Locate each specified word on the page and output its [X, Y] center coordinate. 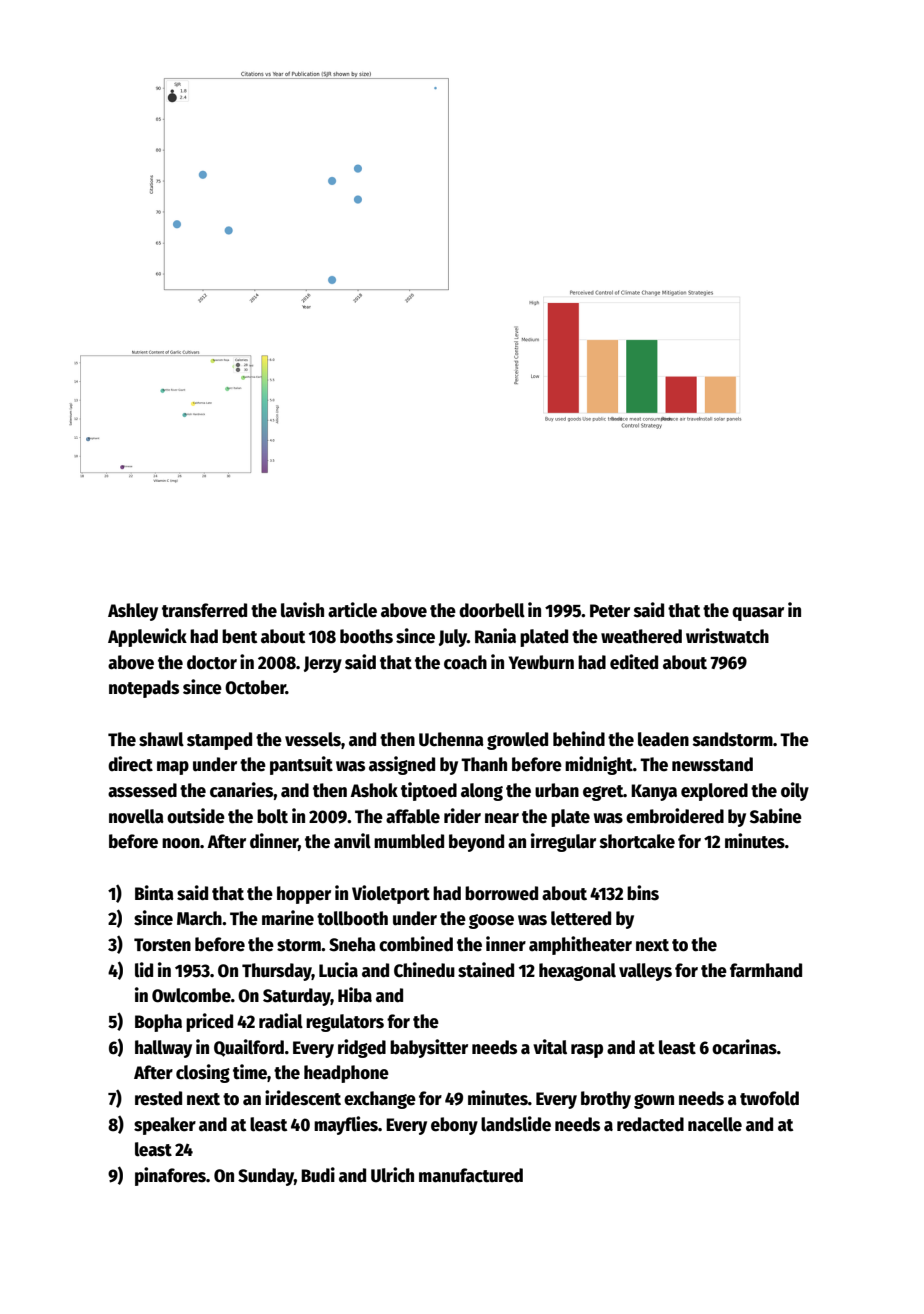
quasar [758, 614]
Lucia [338, 970]
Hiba [355, 995]
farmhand [766, 970]
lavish [302, 610]
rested [158, 1098]
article [352, 610]
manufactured [471, 1175]
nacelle [715, 1124]
